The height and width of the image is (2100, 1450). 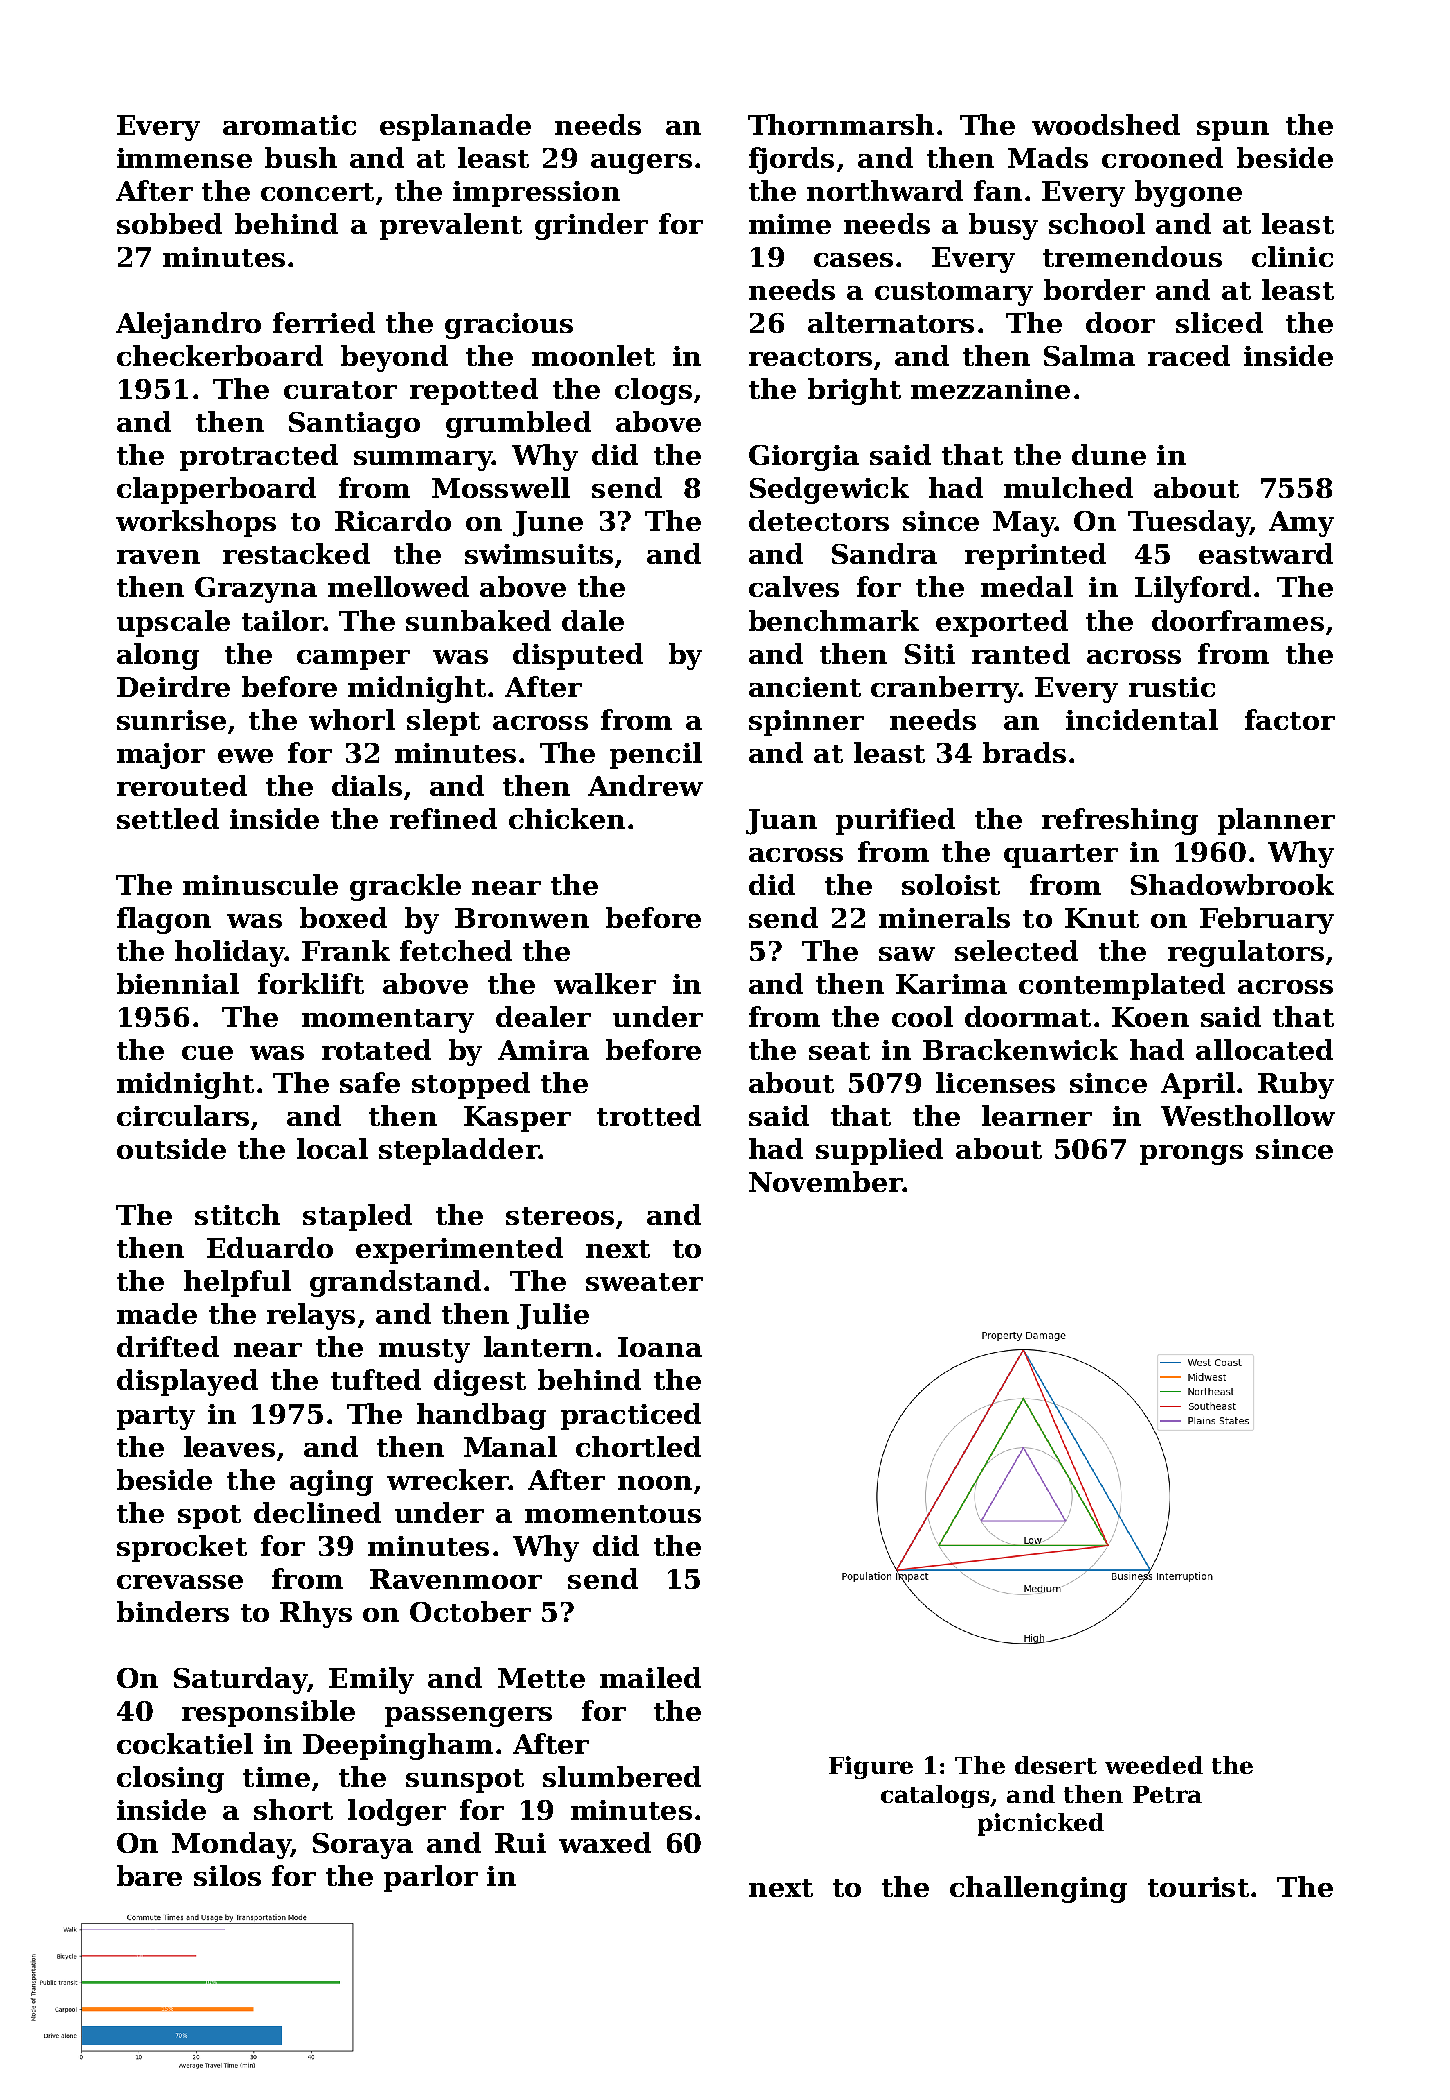 I want to click on momentous, so click(x=613, y=1514).
